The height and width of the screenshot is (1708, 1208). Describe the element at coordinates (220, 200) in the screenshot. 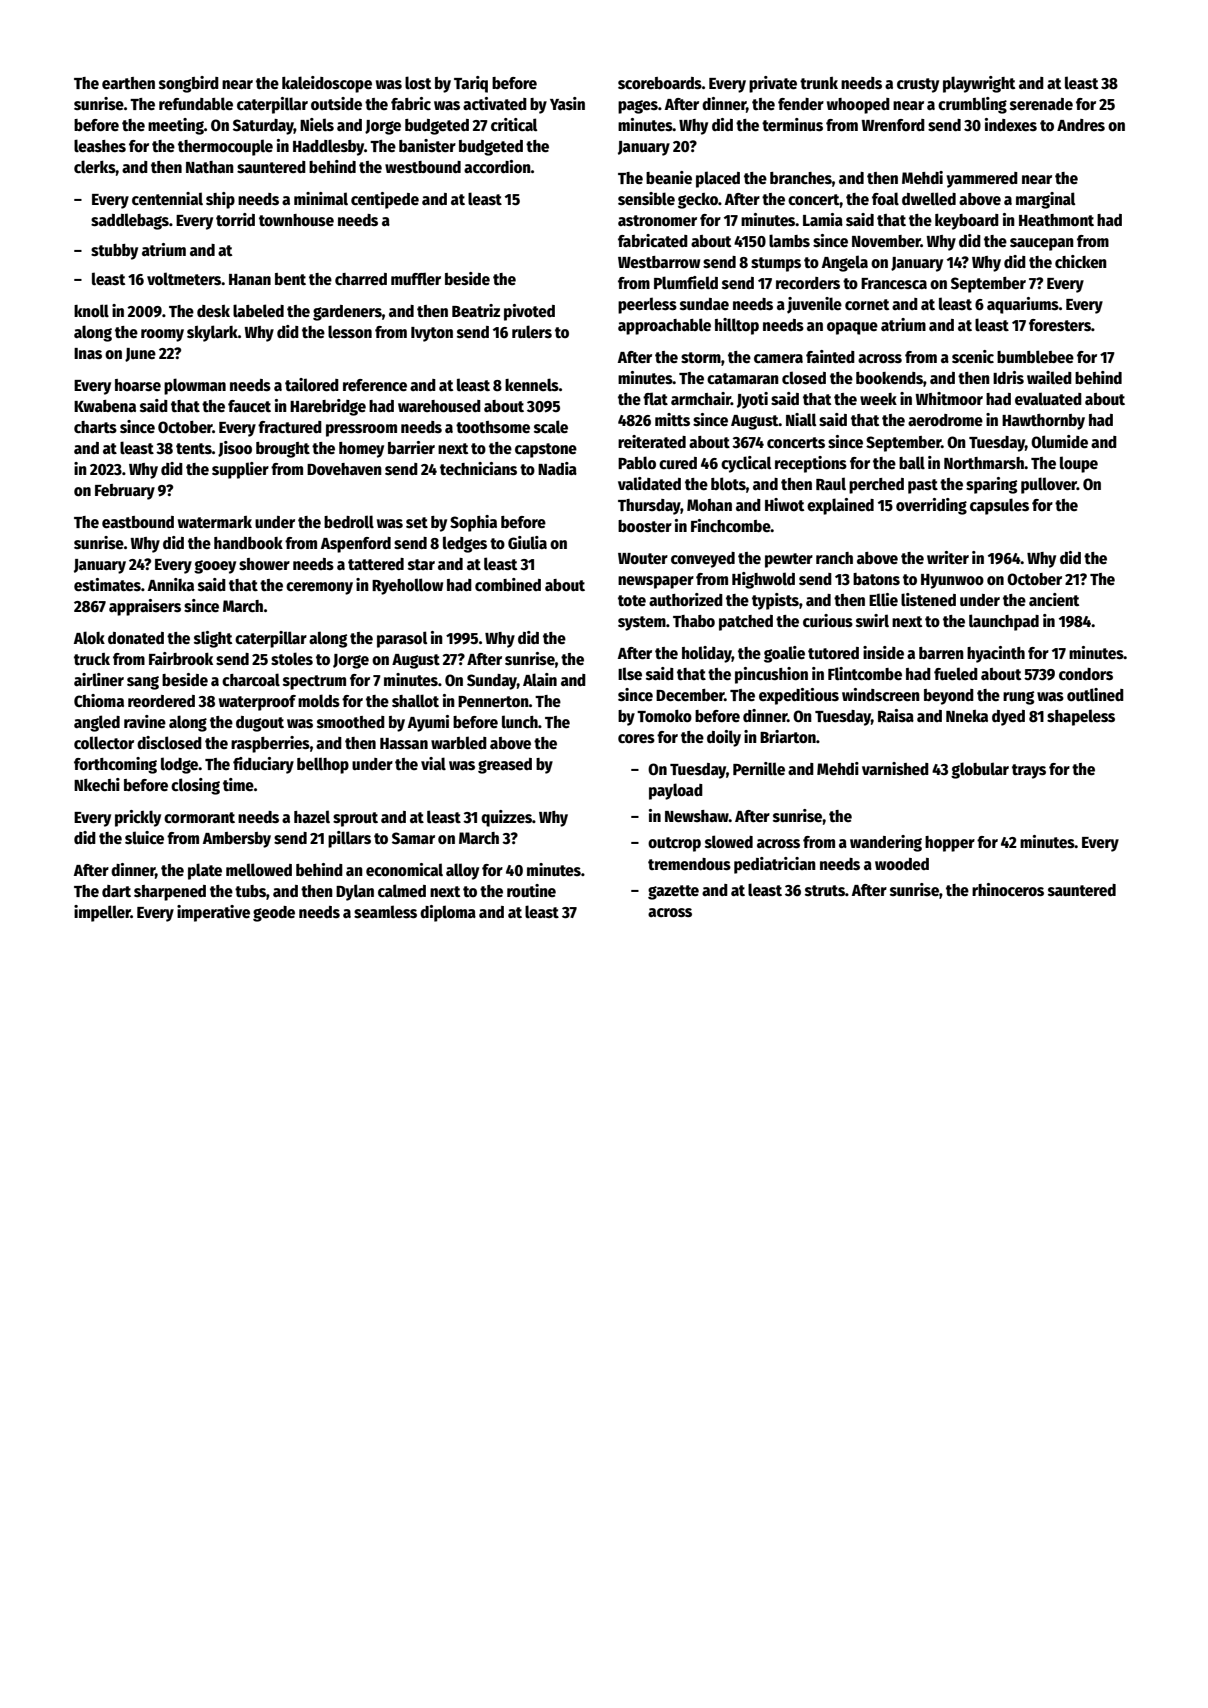

I see `ship` at that location.
